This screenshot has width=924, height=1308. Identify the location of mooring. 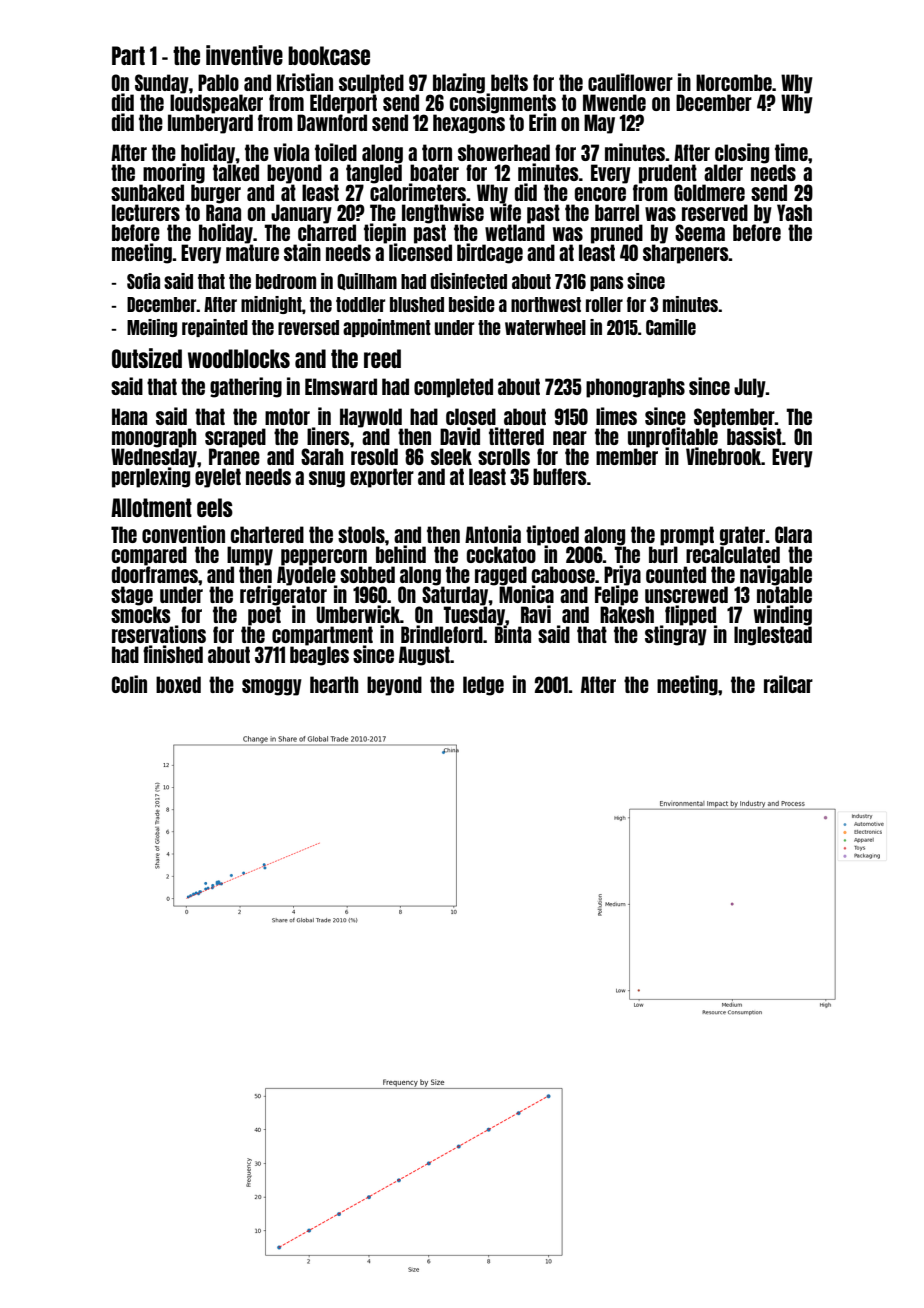
(174, 173).
